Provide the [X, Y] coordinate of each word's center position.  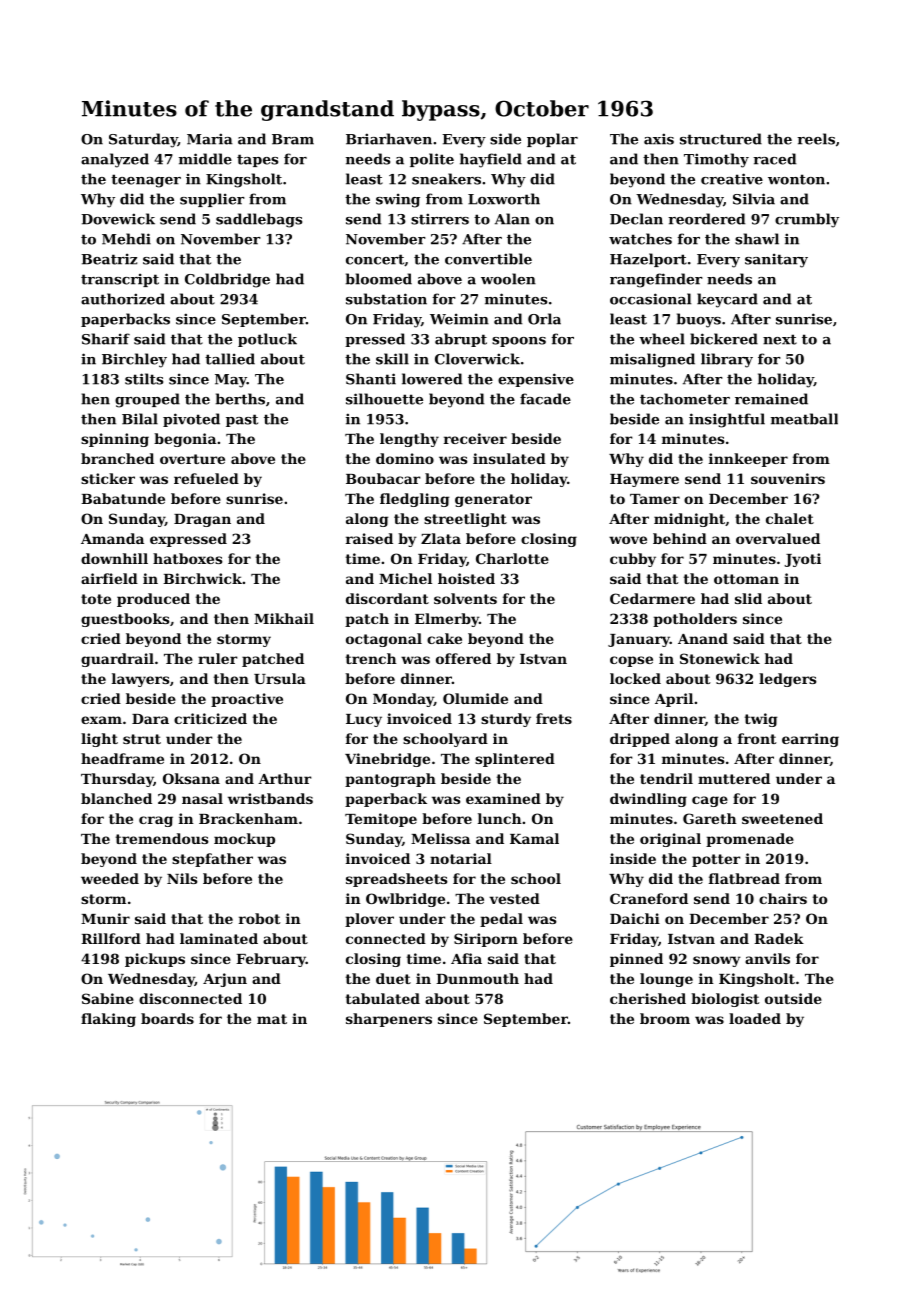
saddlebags [259, 220]
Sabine [108, 998]
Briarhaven [389, 139]
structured [721, 139]
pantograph [390, 780]
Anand [703, 638]
